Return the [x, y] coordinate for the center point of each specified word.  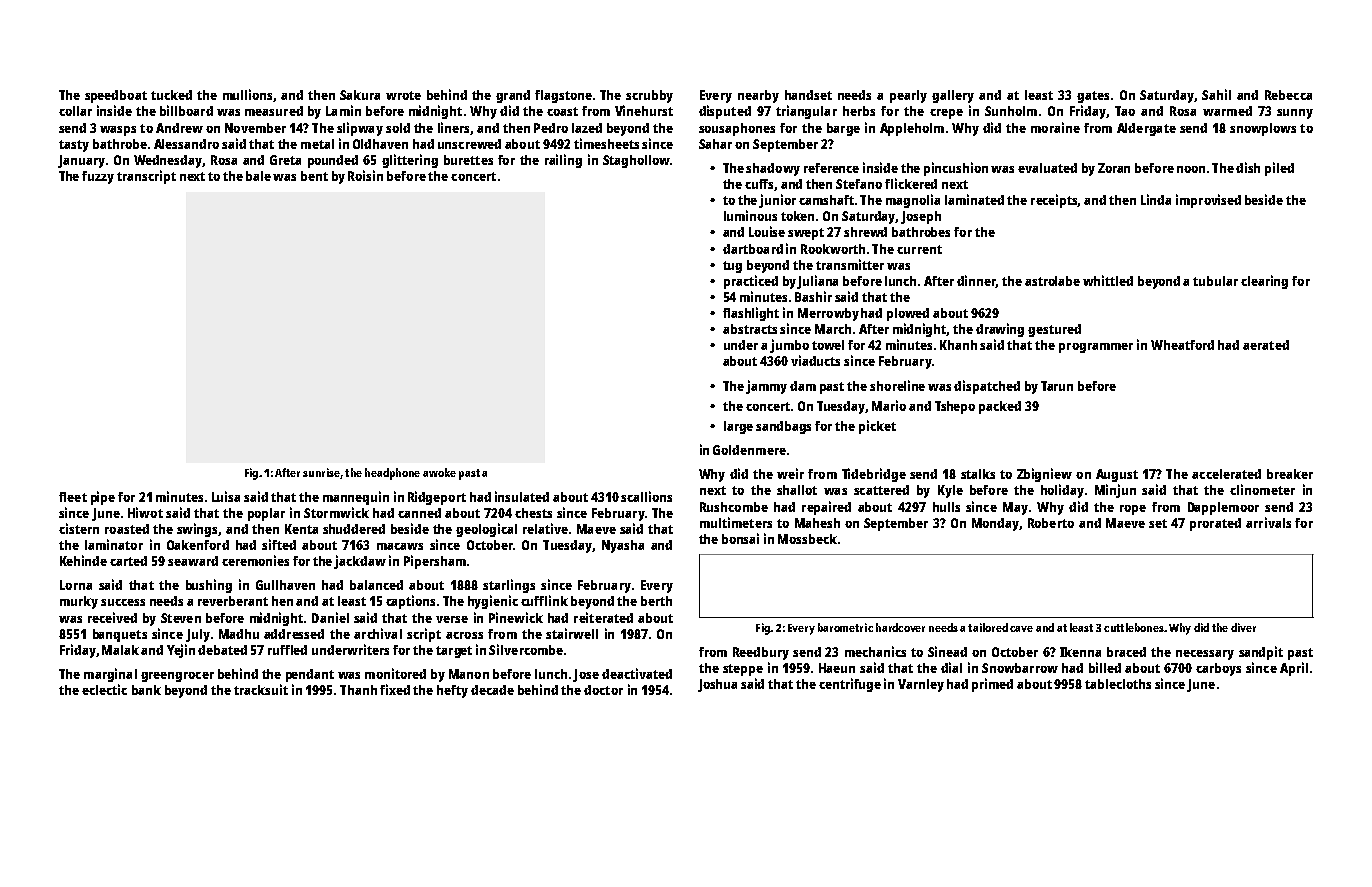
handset [808, 95]
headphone [392, 474]
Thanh [358, 690]
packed [1000, 407]
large [738, 427]
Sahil [1216, 94]
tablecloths [1118, 684]
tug [732, 267]
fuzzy [98, 177]
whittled [1108, 280]
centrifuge [850, 685]
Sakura [360, 95]
